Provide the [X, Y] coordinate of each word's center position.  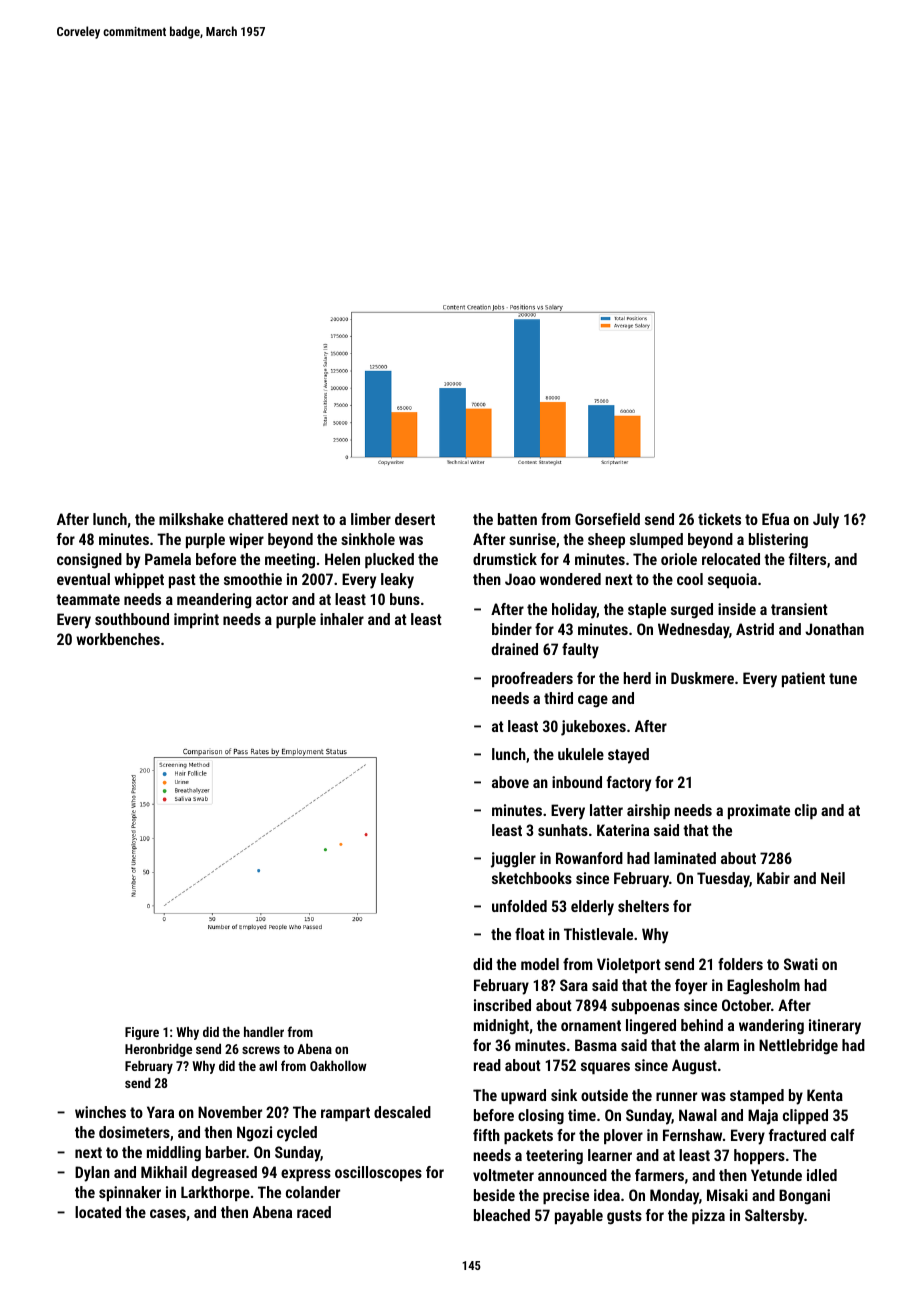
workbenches [118, 639]
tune [843, 678]
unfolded [519, 906]
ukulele [581, 754]
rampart [345, 1114]
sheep [606, 540]
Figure [142, 1033]
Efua [775, 519]
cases [168, 1213]
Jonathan [834, 629]
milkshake [191, 519]
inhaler [342, 619]
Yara [160, 1112]
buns [405, 599]
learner [610, 1155]
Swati [801, 964]
